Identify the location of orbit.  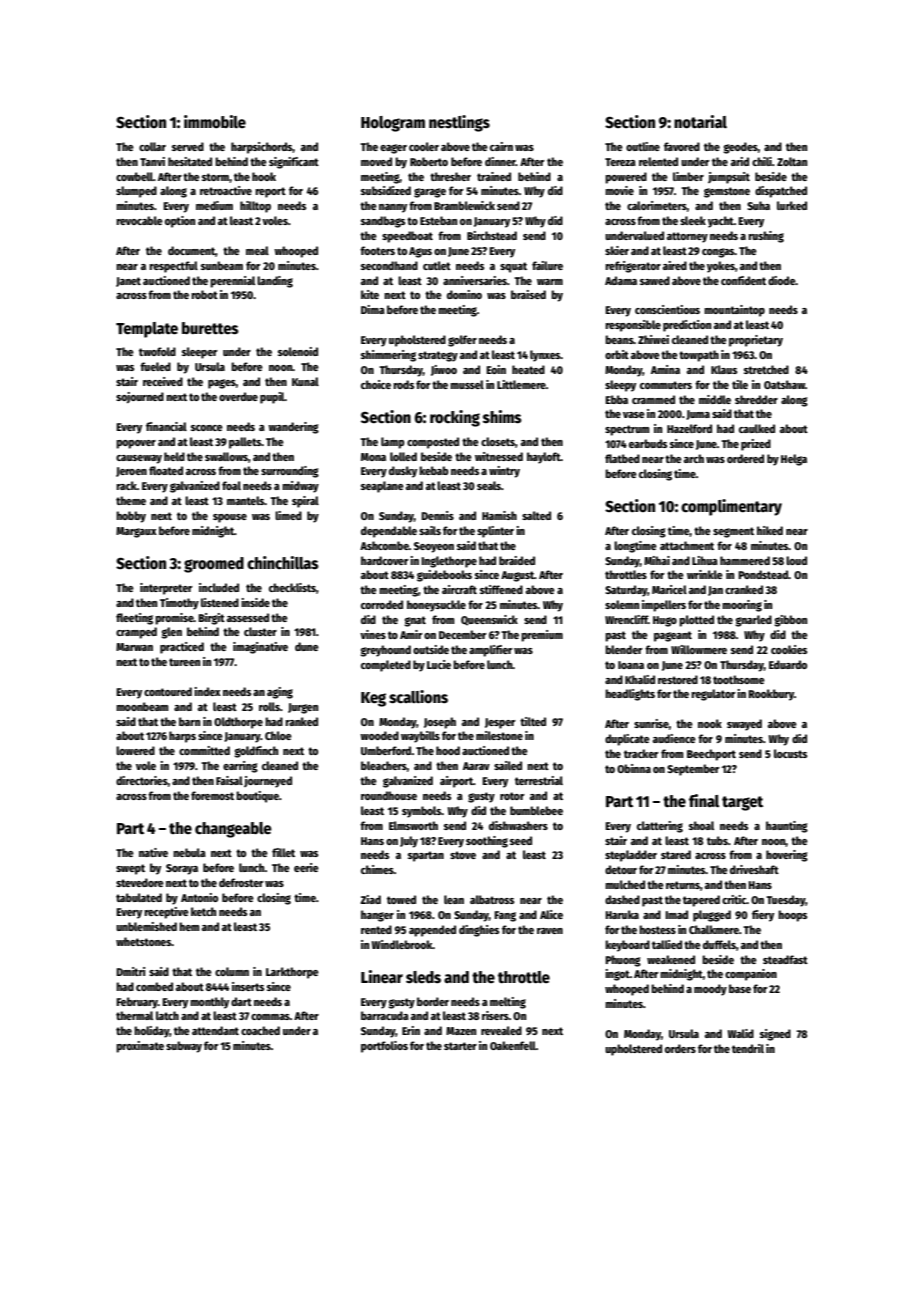
(617, 354).
